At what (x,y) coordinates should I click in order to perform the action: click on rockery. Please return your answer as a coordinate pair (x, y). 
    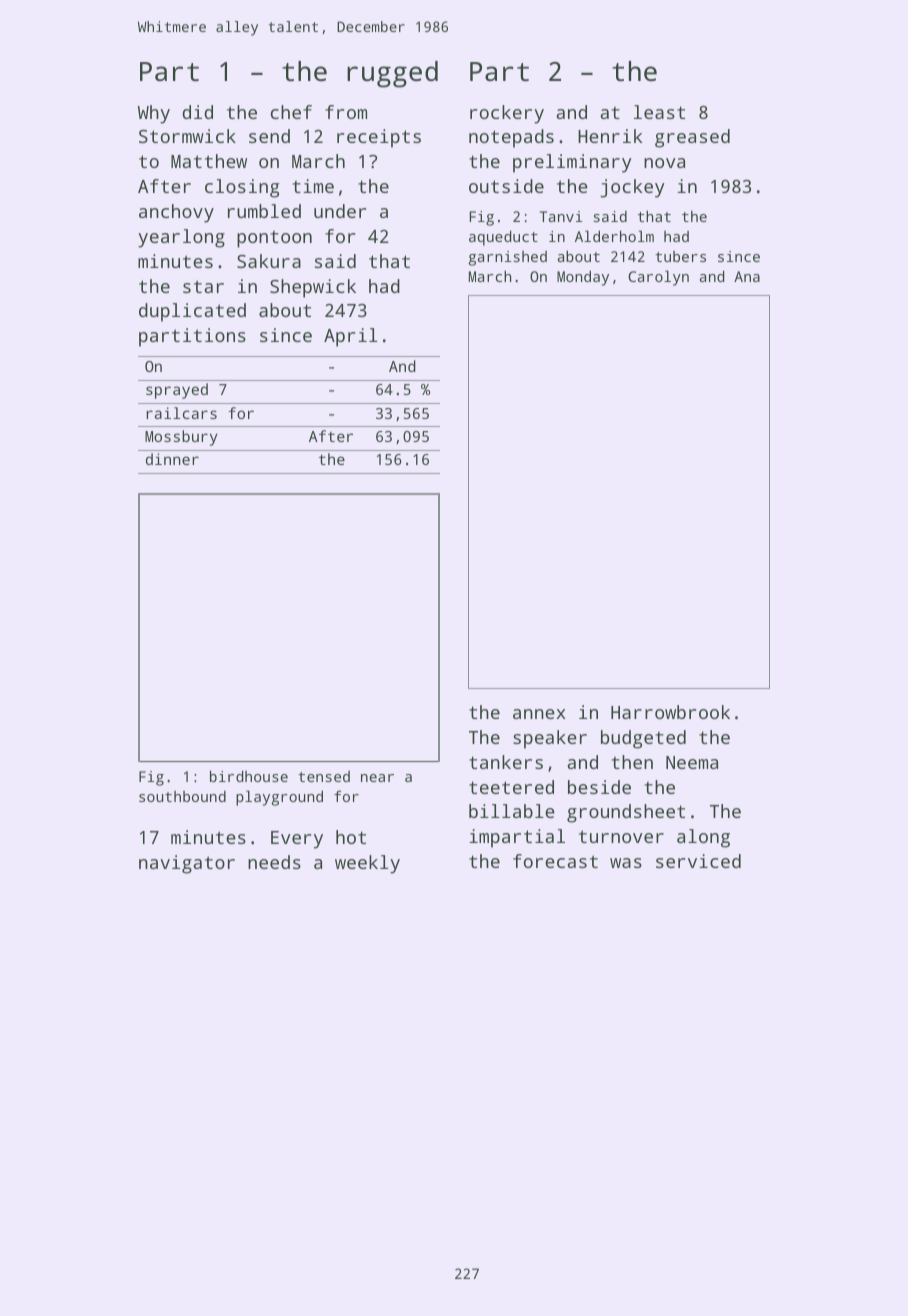
    Looking at the image, I should click on (507, 114).
